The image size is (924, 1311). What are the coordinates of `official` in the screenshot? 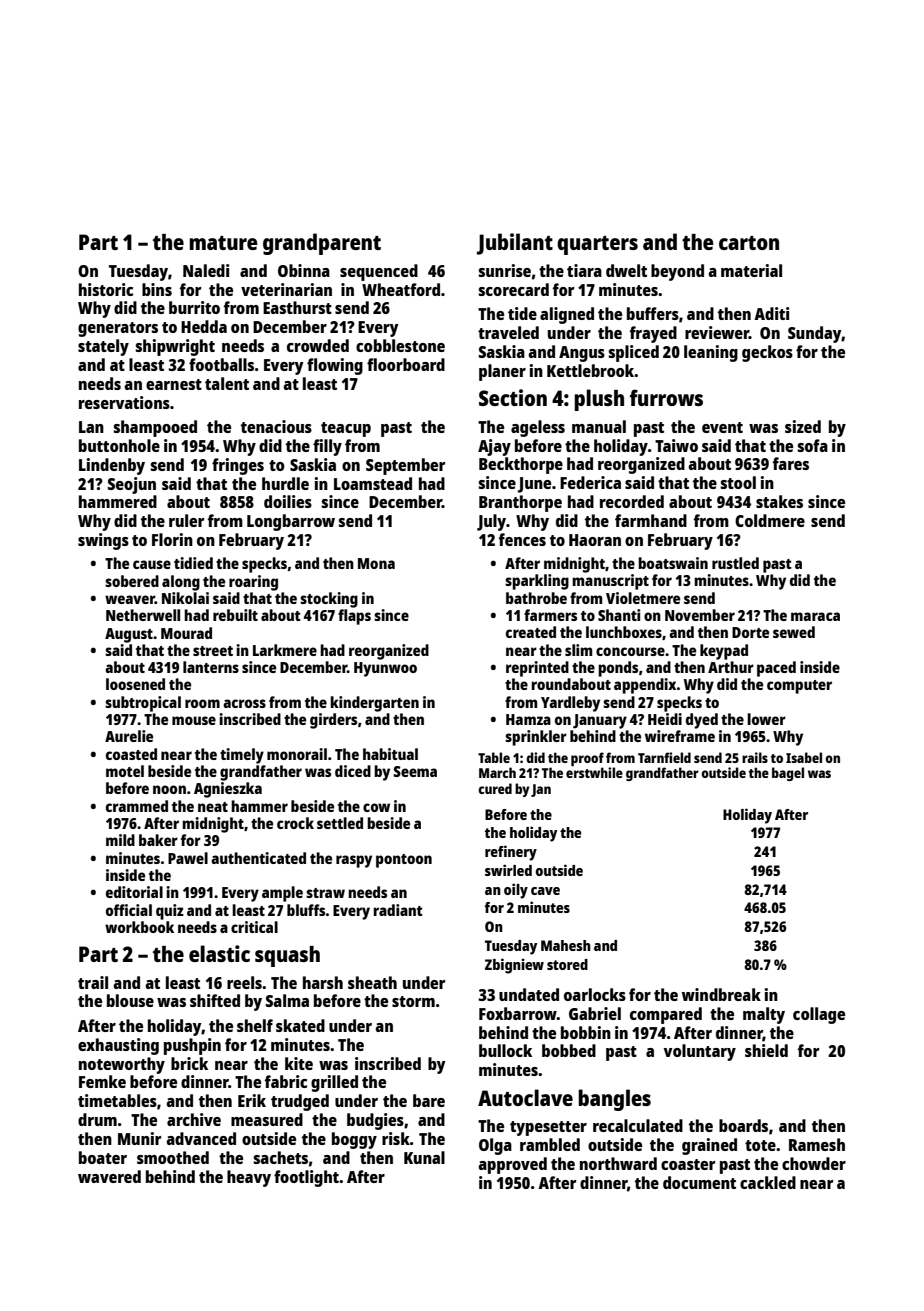 It's located at (129, 910).
